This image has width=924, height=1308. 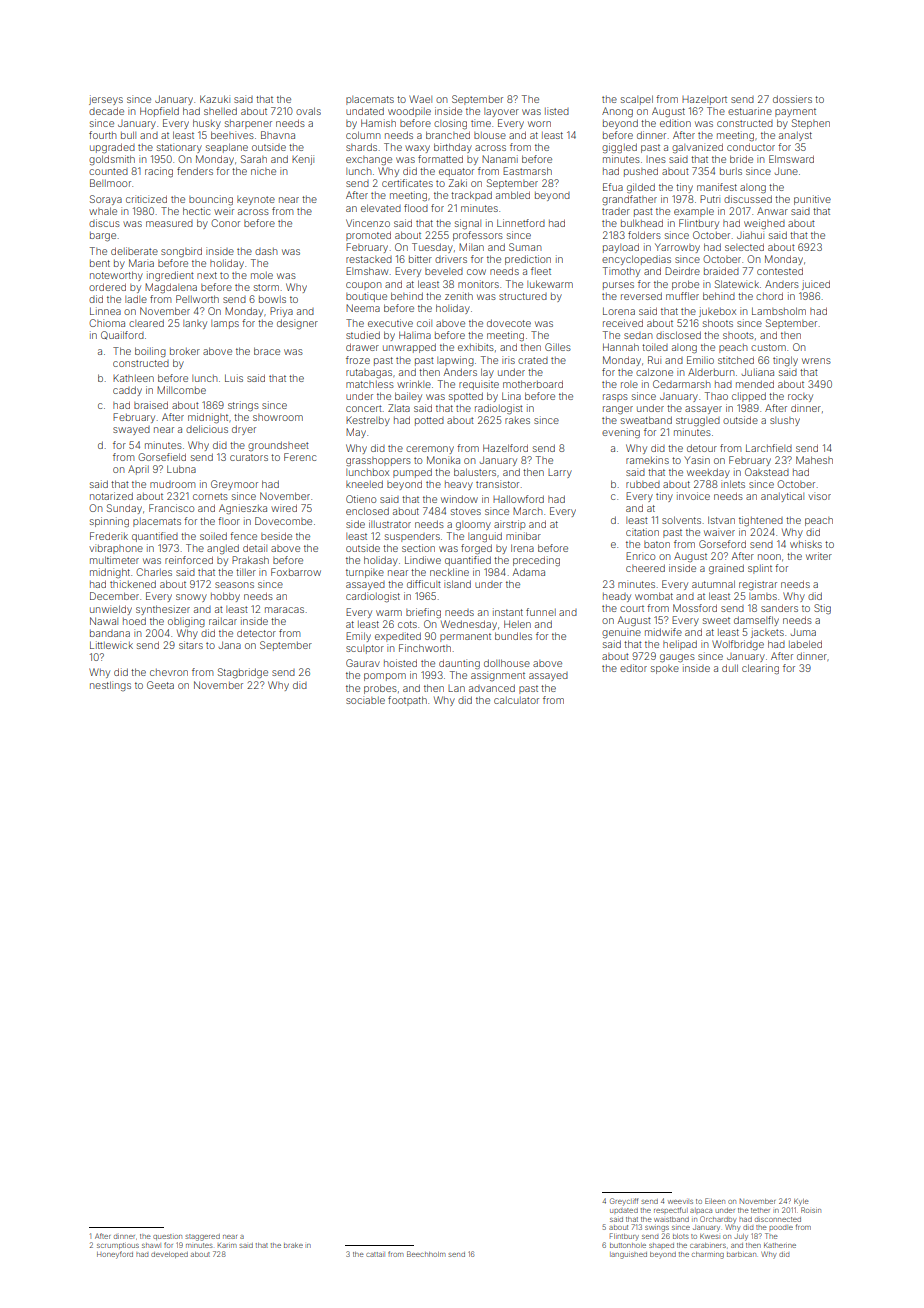 I want to click on lamps, so click(x=225, y=324).
